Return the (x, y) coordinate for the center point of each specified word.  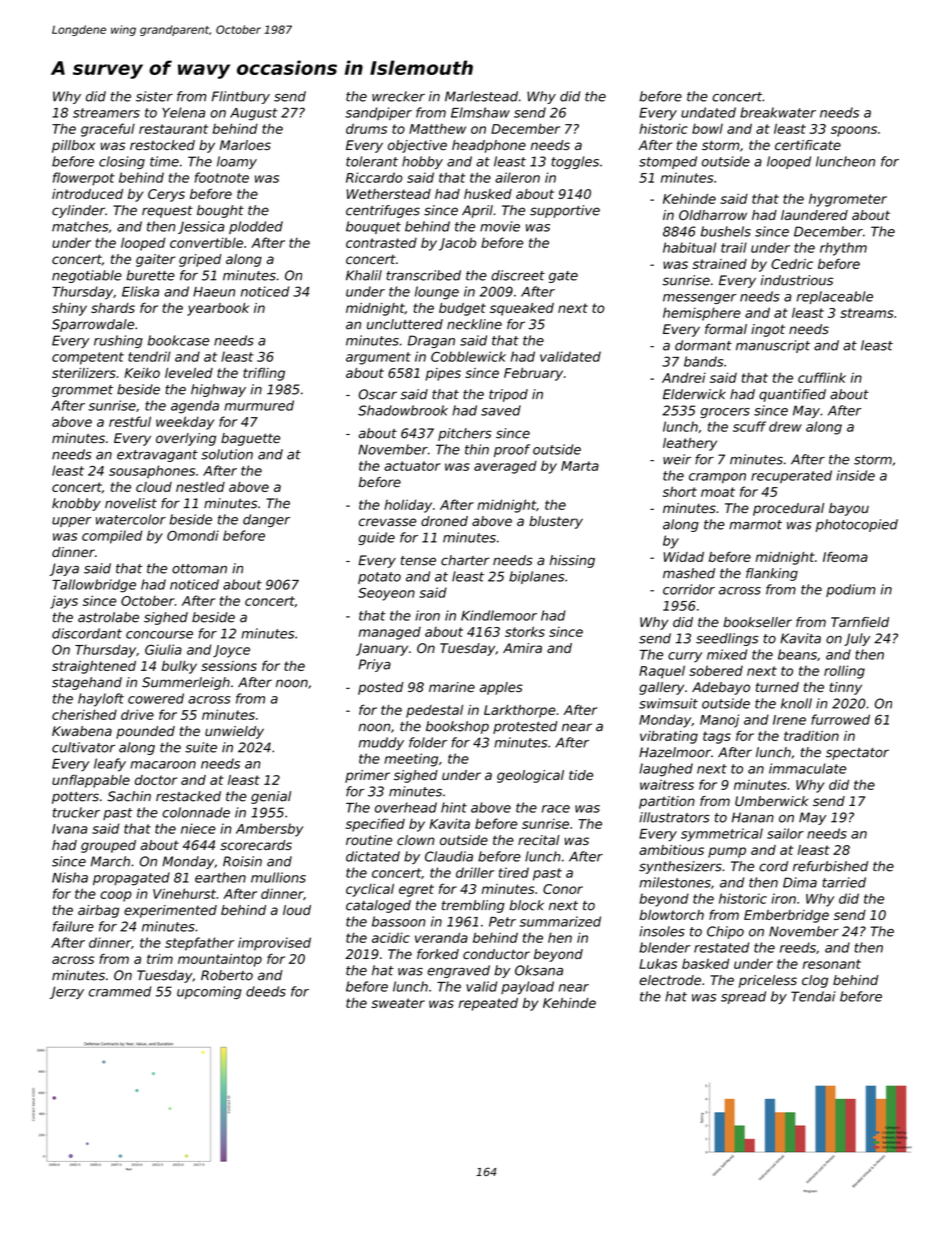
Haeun (214, 292)
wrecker (398, 96)
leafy (110, 765)
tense (418, 561)
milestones (675, 882)
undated (708, 112)
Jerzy (67, 992)
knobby (76, 504)
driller (475, 872)
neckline (474, 324)
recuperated (791, 476)
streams (867, 313)
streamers (106, 113)
